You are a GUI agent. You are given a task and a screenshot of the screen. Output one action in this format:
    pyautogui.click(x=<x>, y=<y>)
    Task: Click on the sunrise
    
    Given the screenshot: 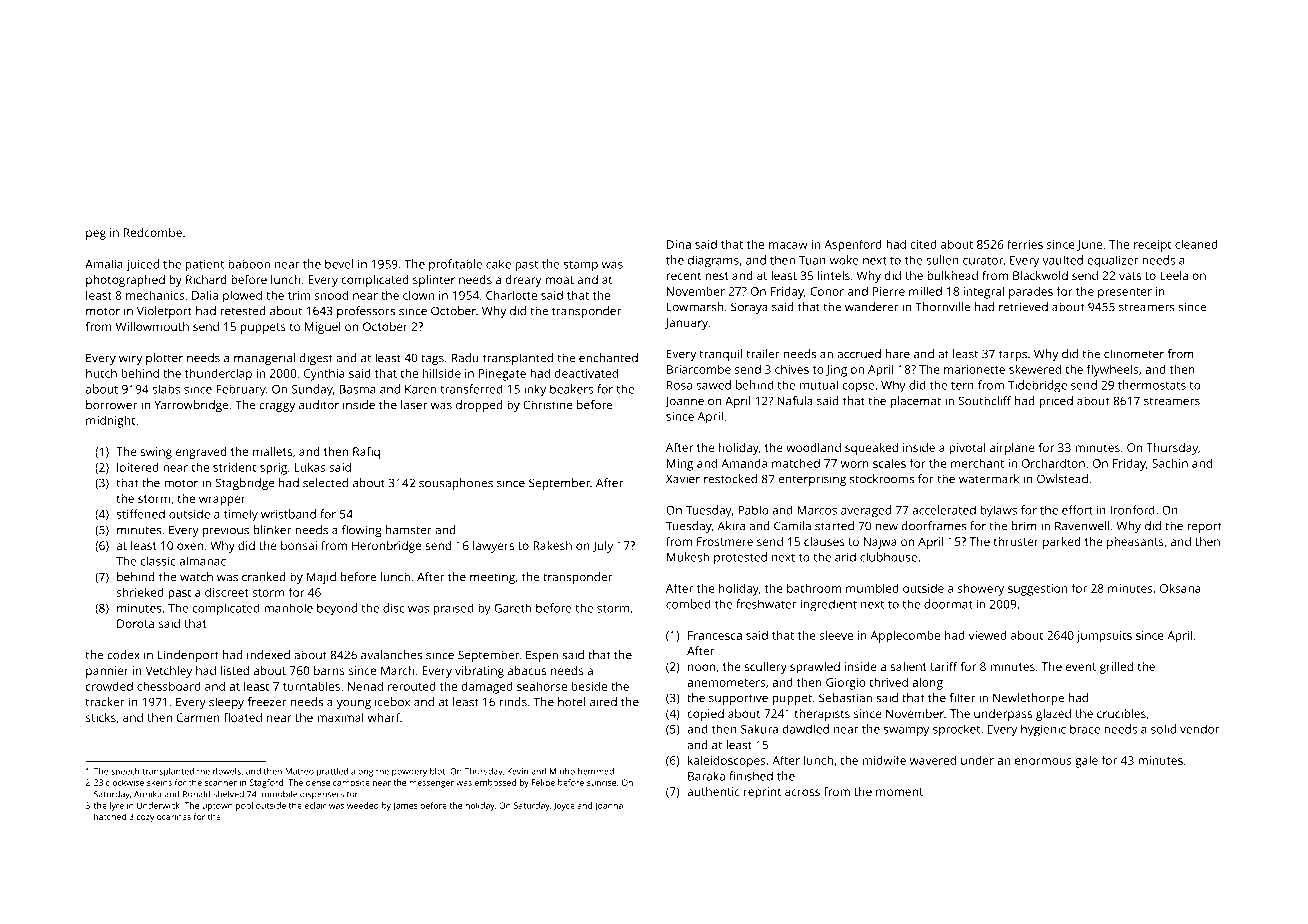 What is the action you would take?
    pyautogui.click(x=601, y=782)
